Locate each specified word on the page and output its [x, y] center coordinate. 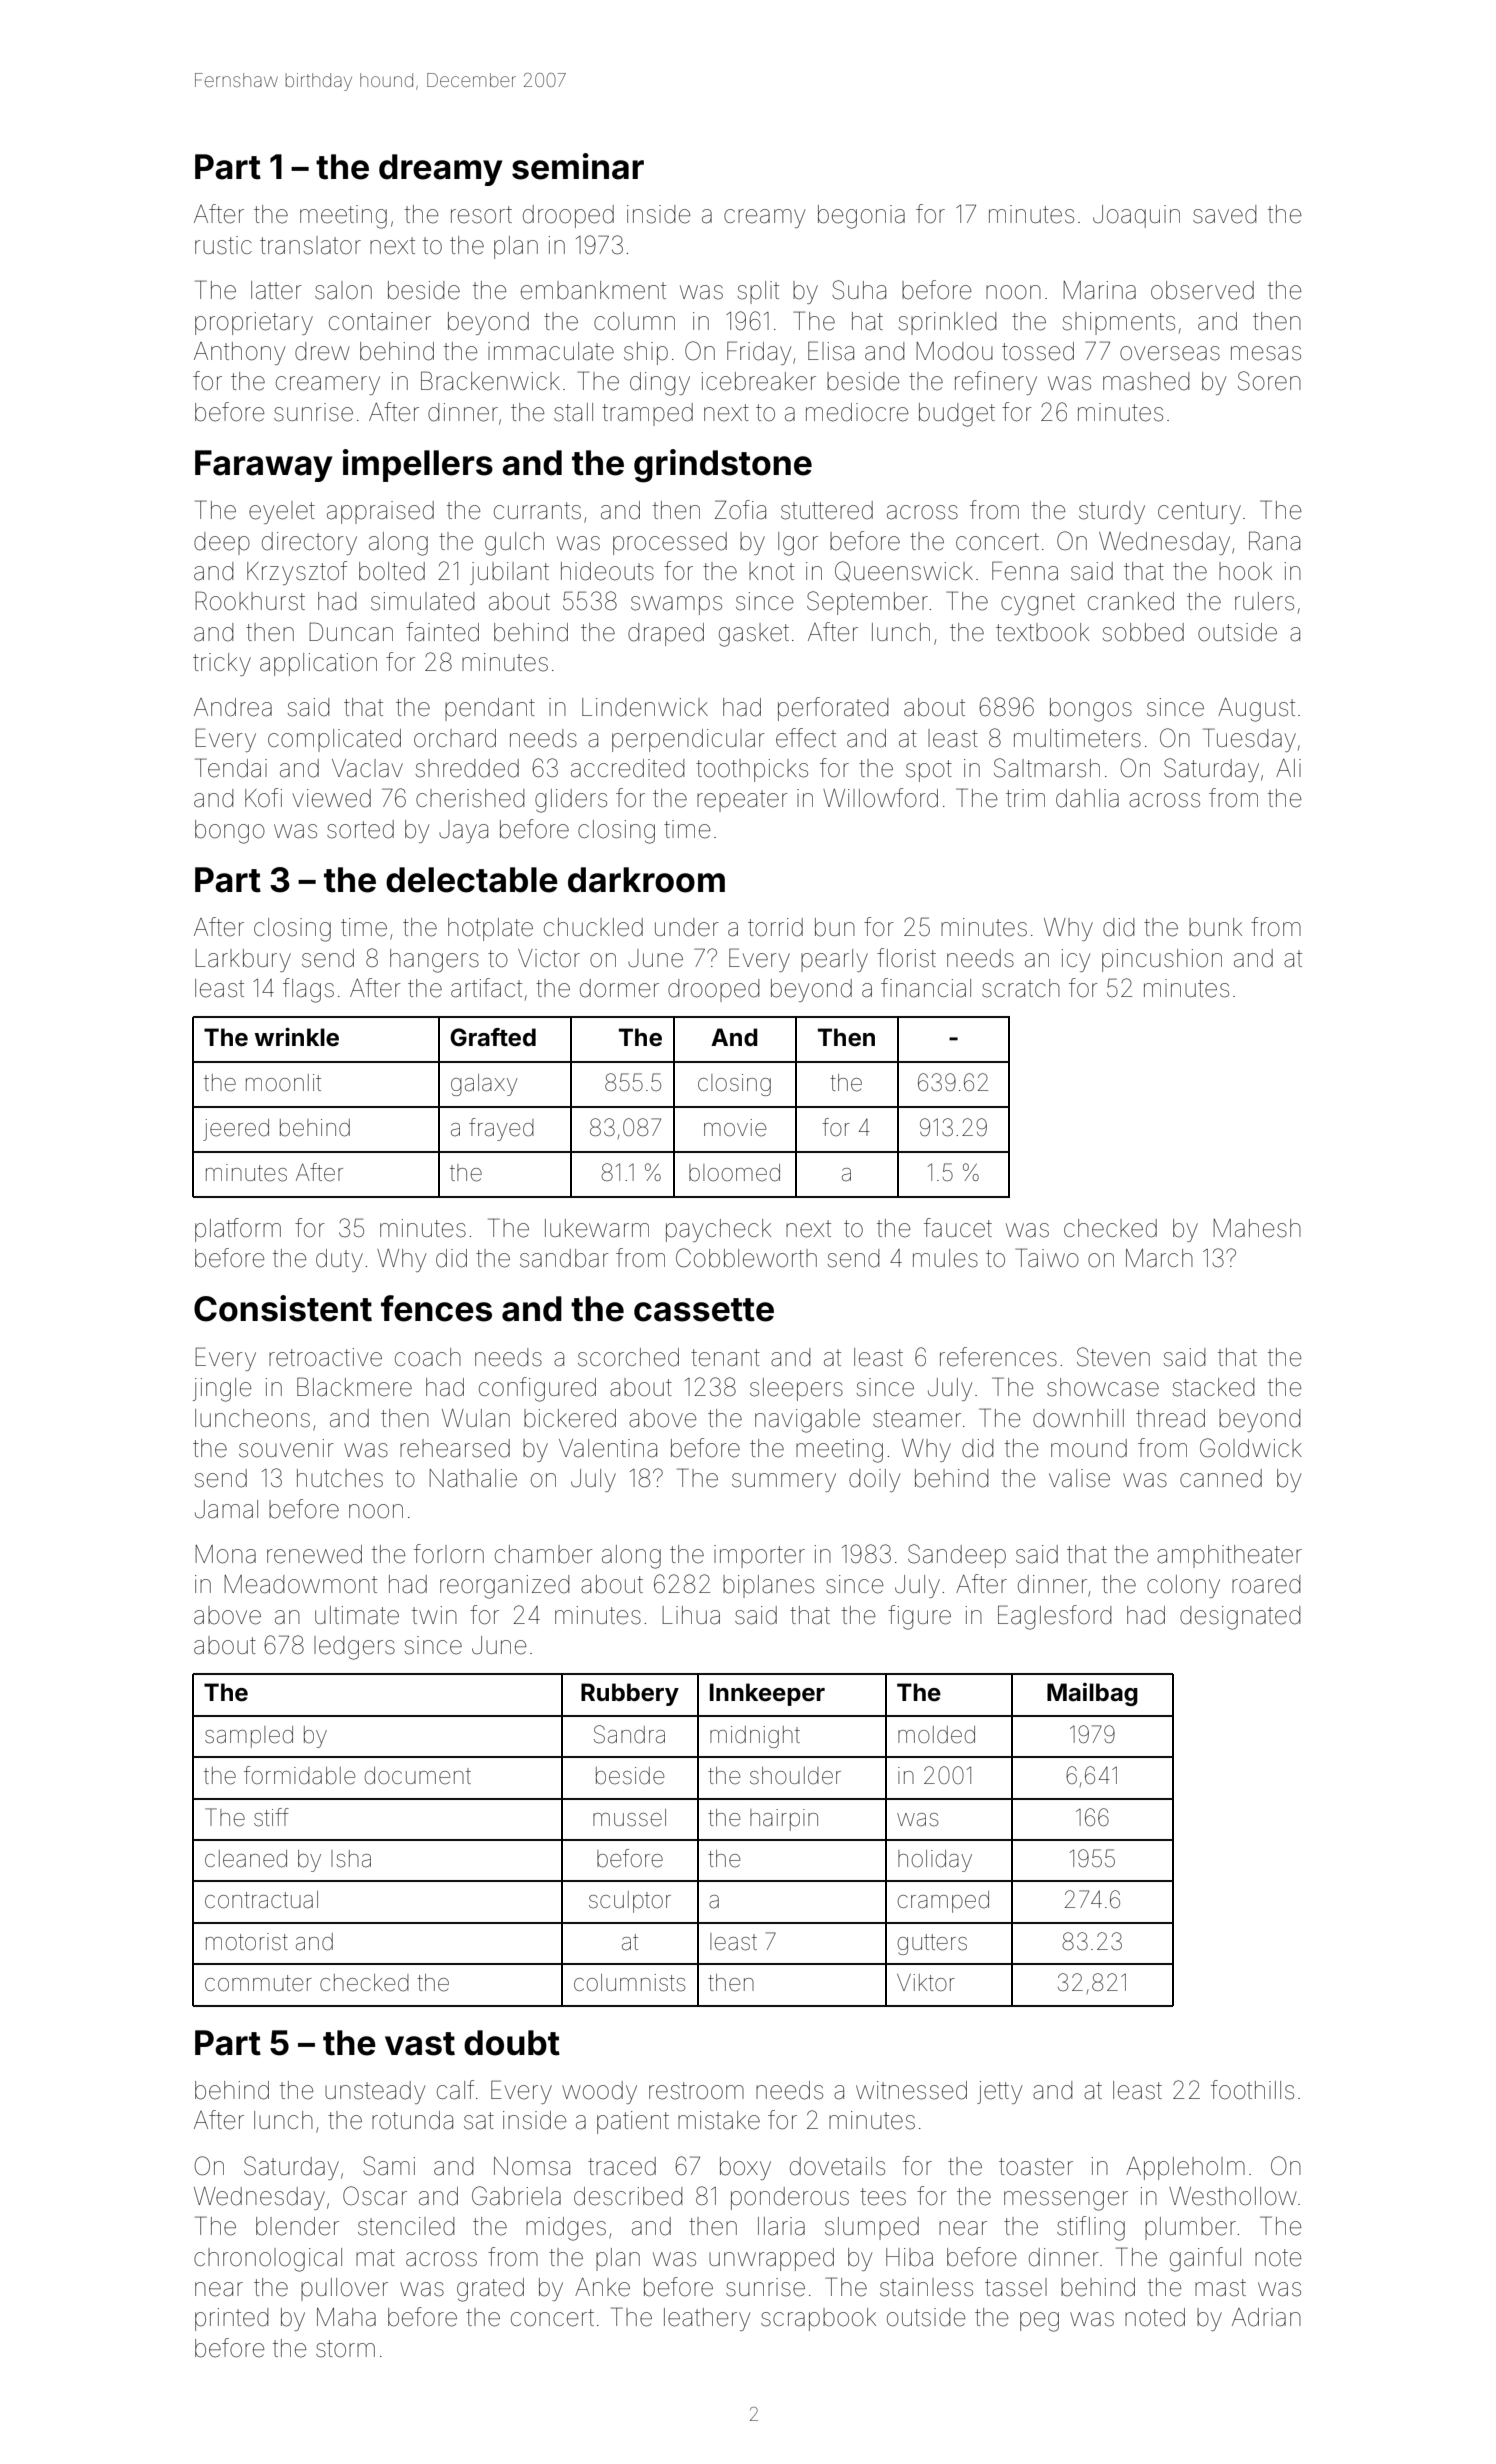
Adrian [1266, 2317]
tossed [1038, 351]
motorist [247, 1942]
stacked [1213, 1387]
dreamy [440, 170]
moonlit [283, 1082]
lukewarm [597, 1228]
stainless [926, 2287]
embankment [593, 290]
